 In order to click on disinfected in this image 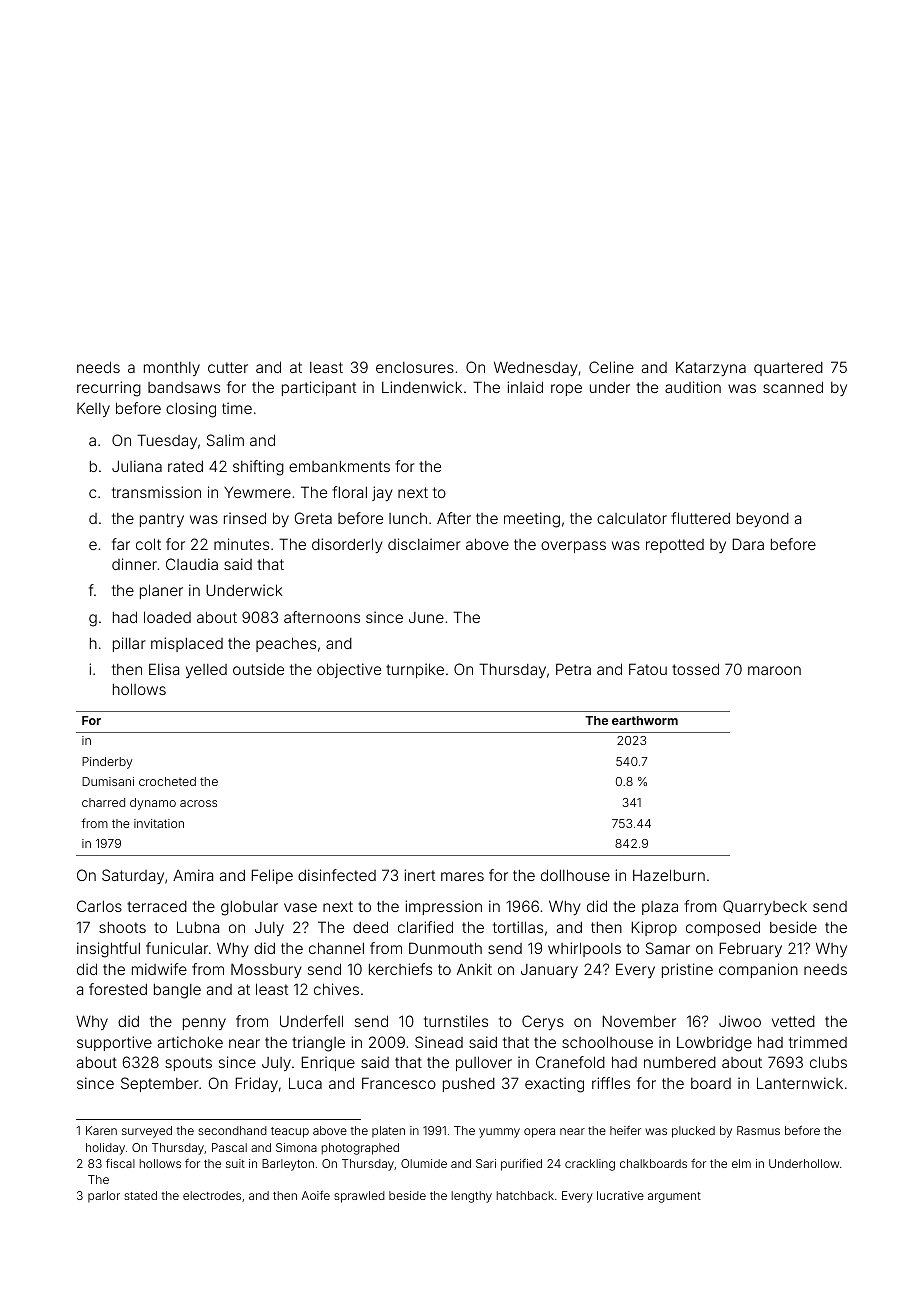, I will do `click(337, 875)`.
